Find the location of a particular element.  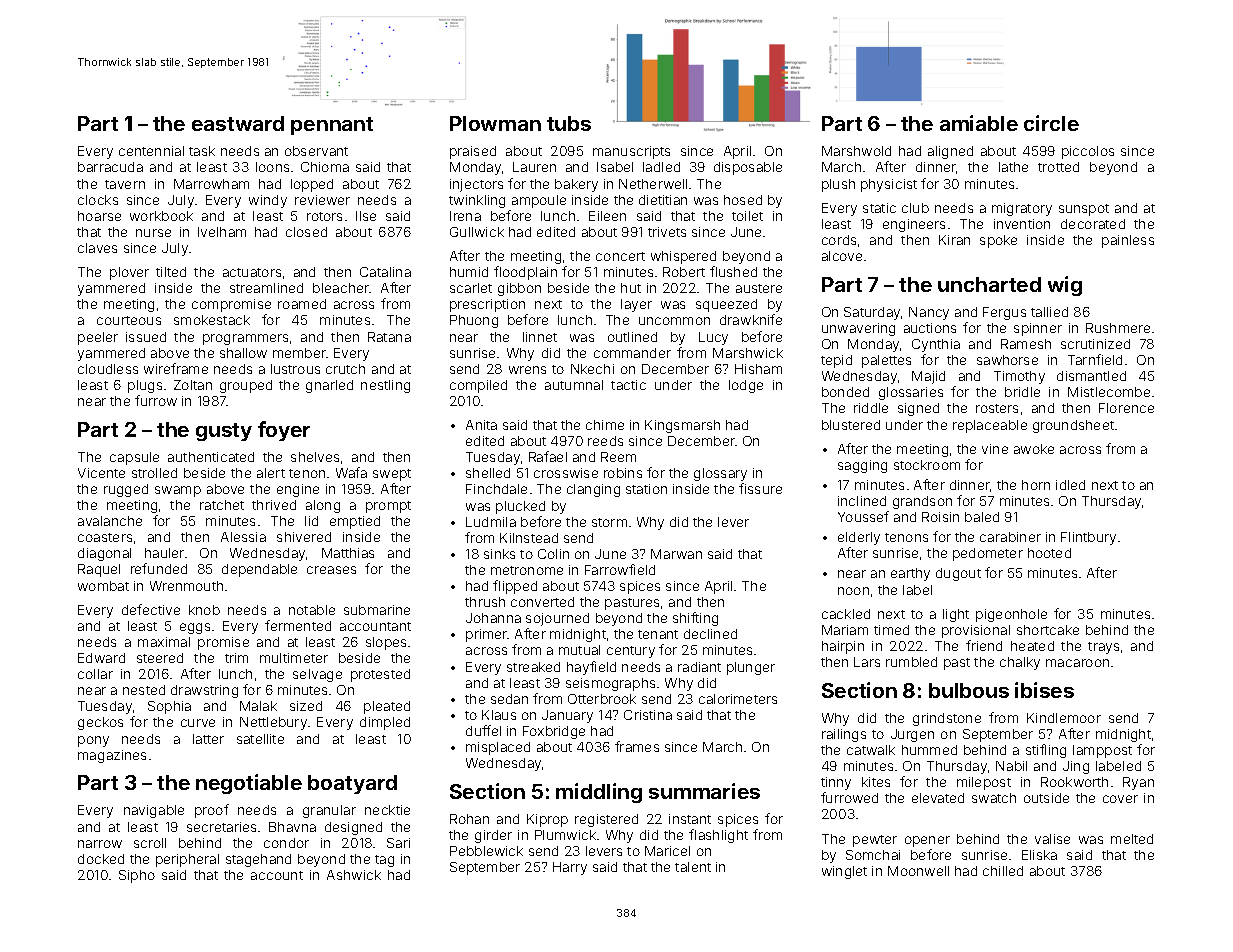

elevated is located at coordinates (938, 798).
